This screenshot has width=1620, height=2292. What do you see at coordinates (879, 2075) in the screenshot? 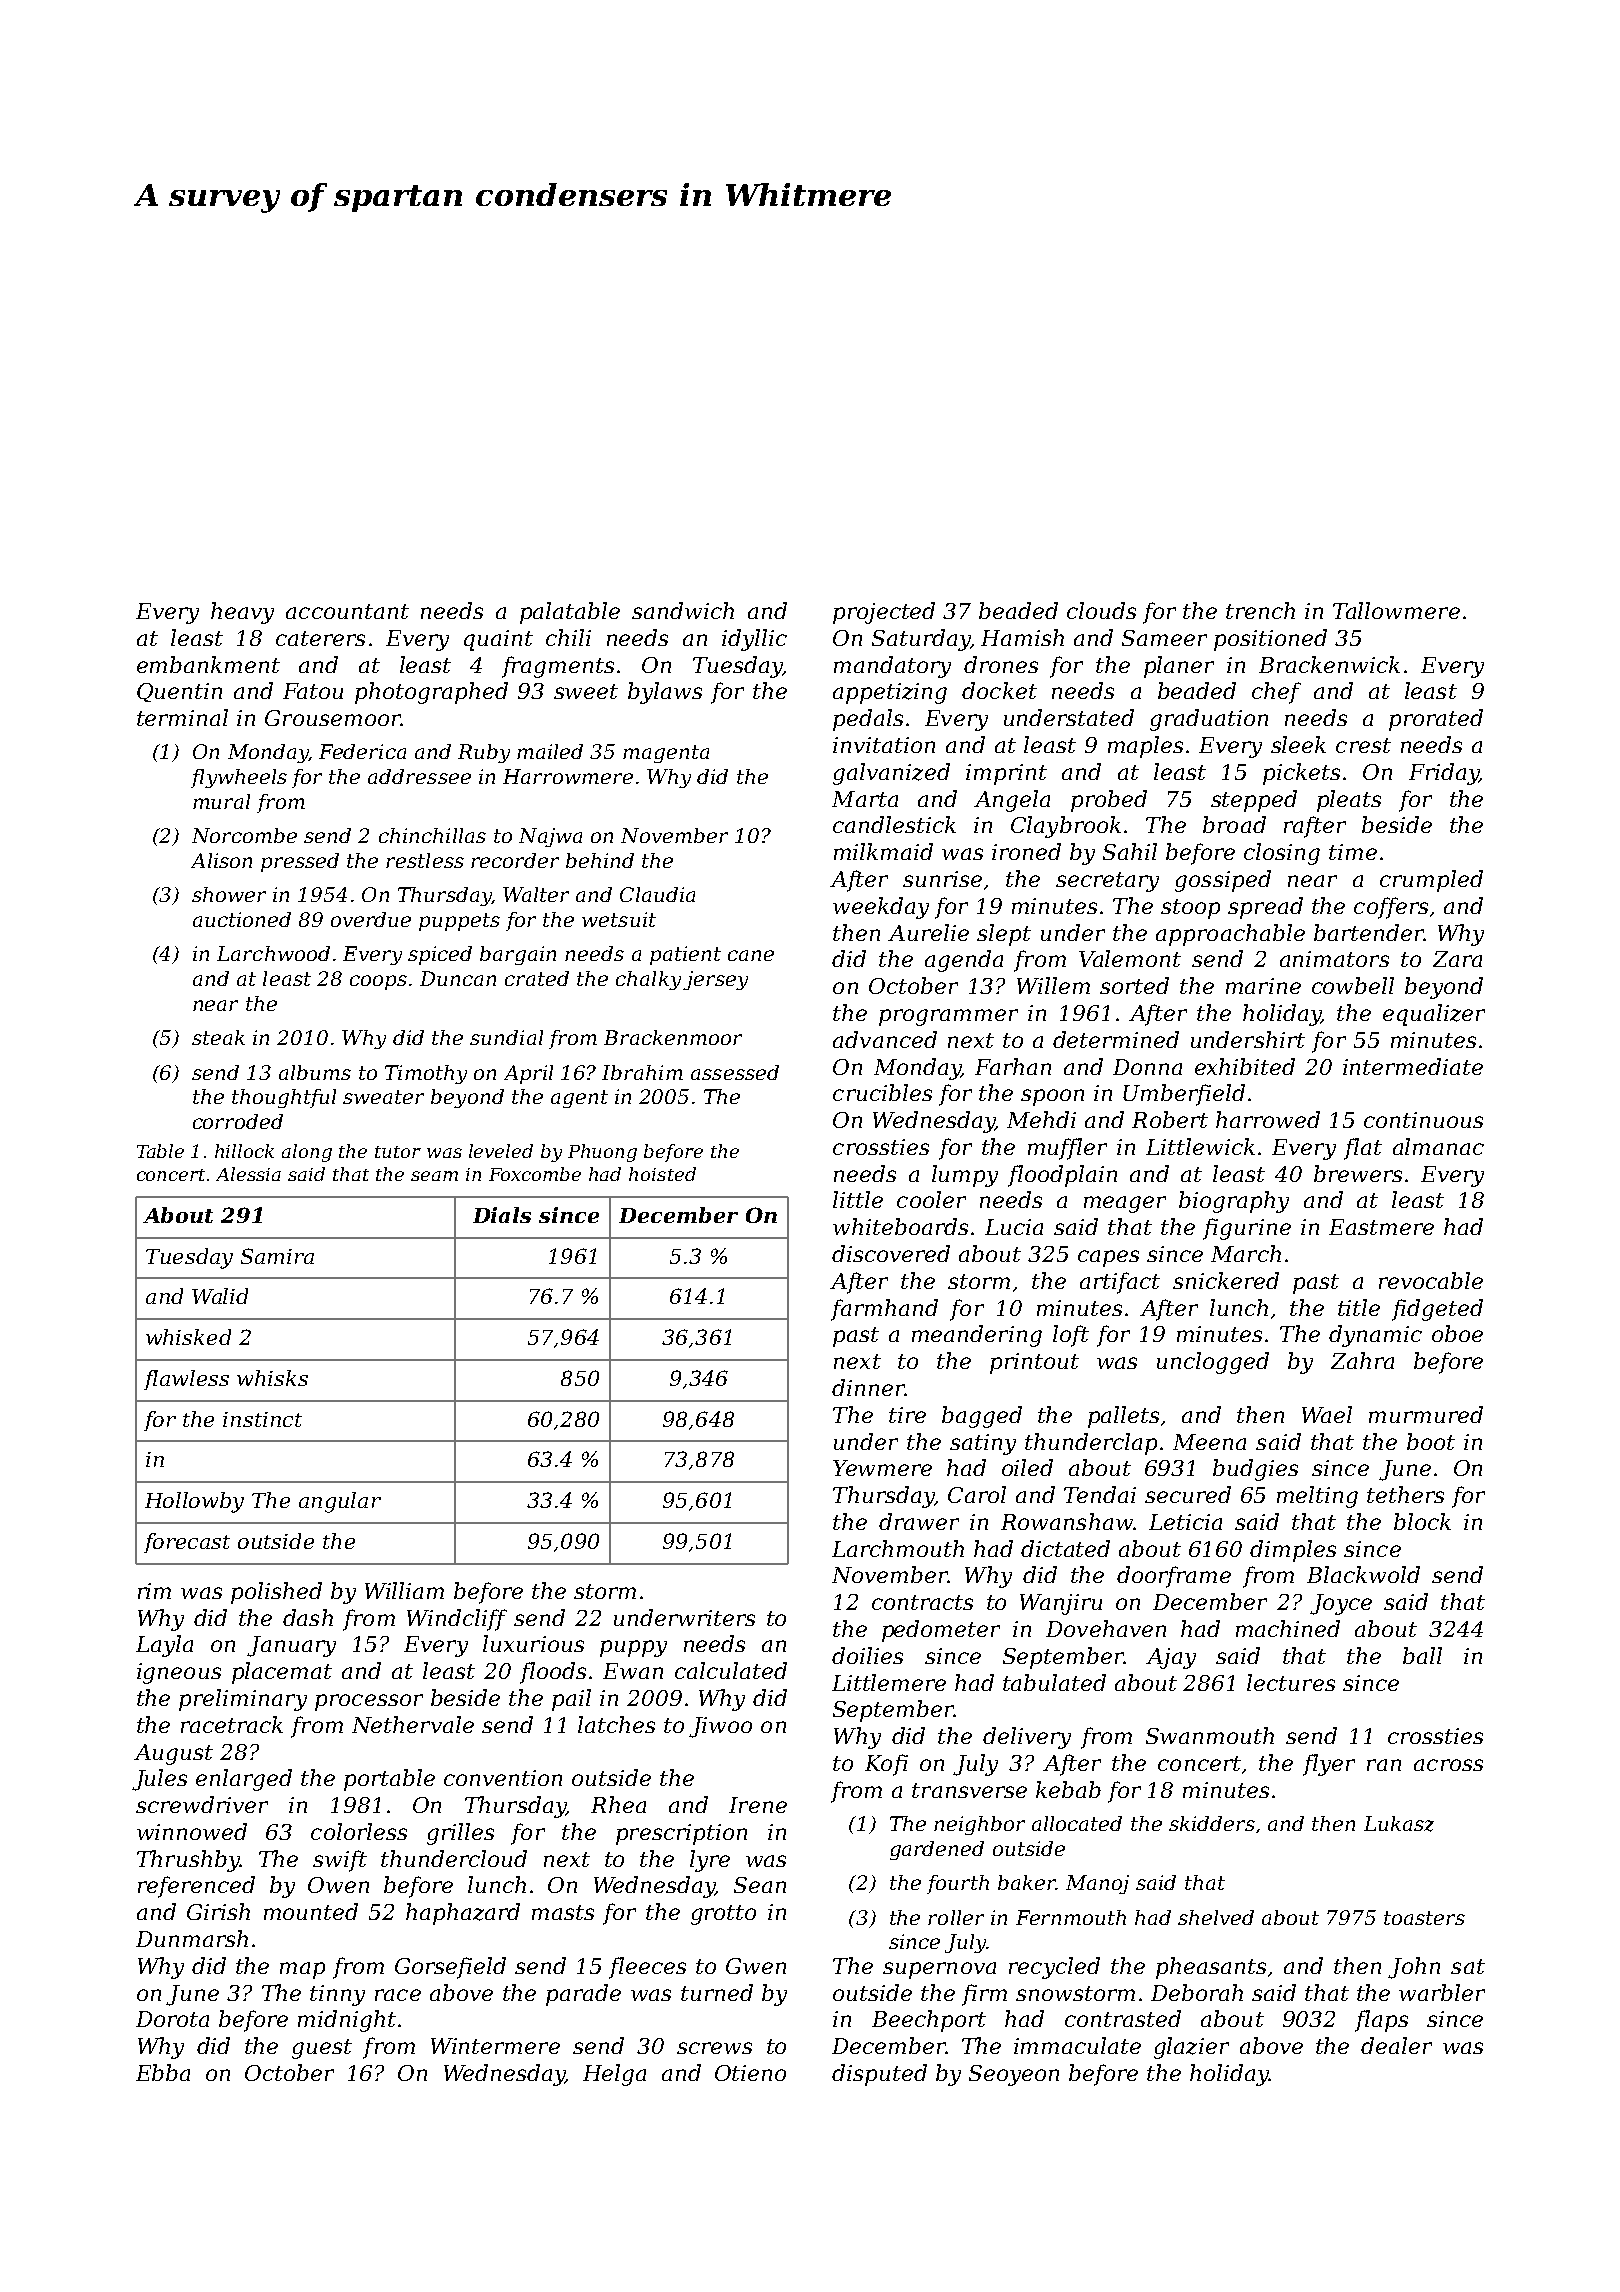
I see `disputed` at bounding box center [879, 2075].
